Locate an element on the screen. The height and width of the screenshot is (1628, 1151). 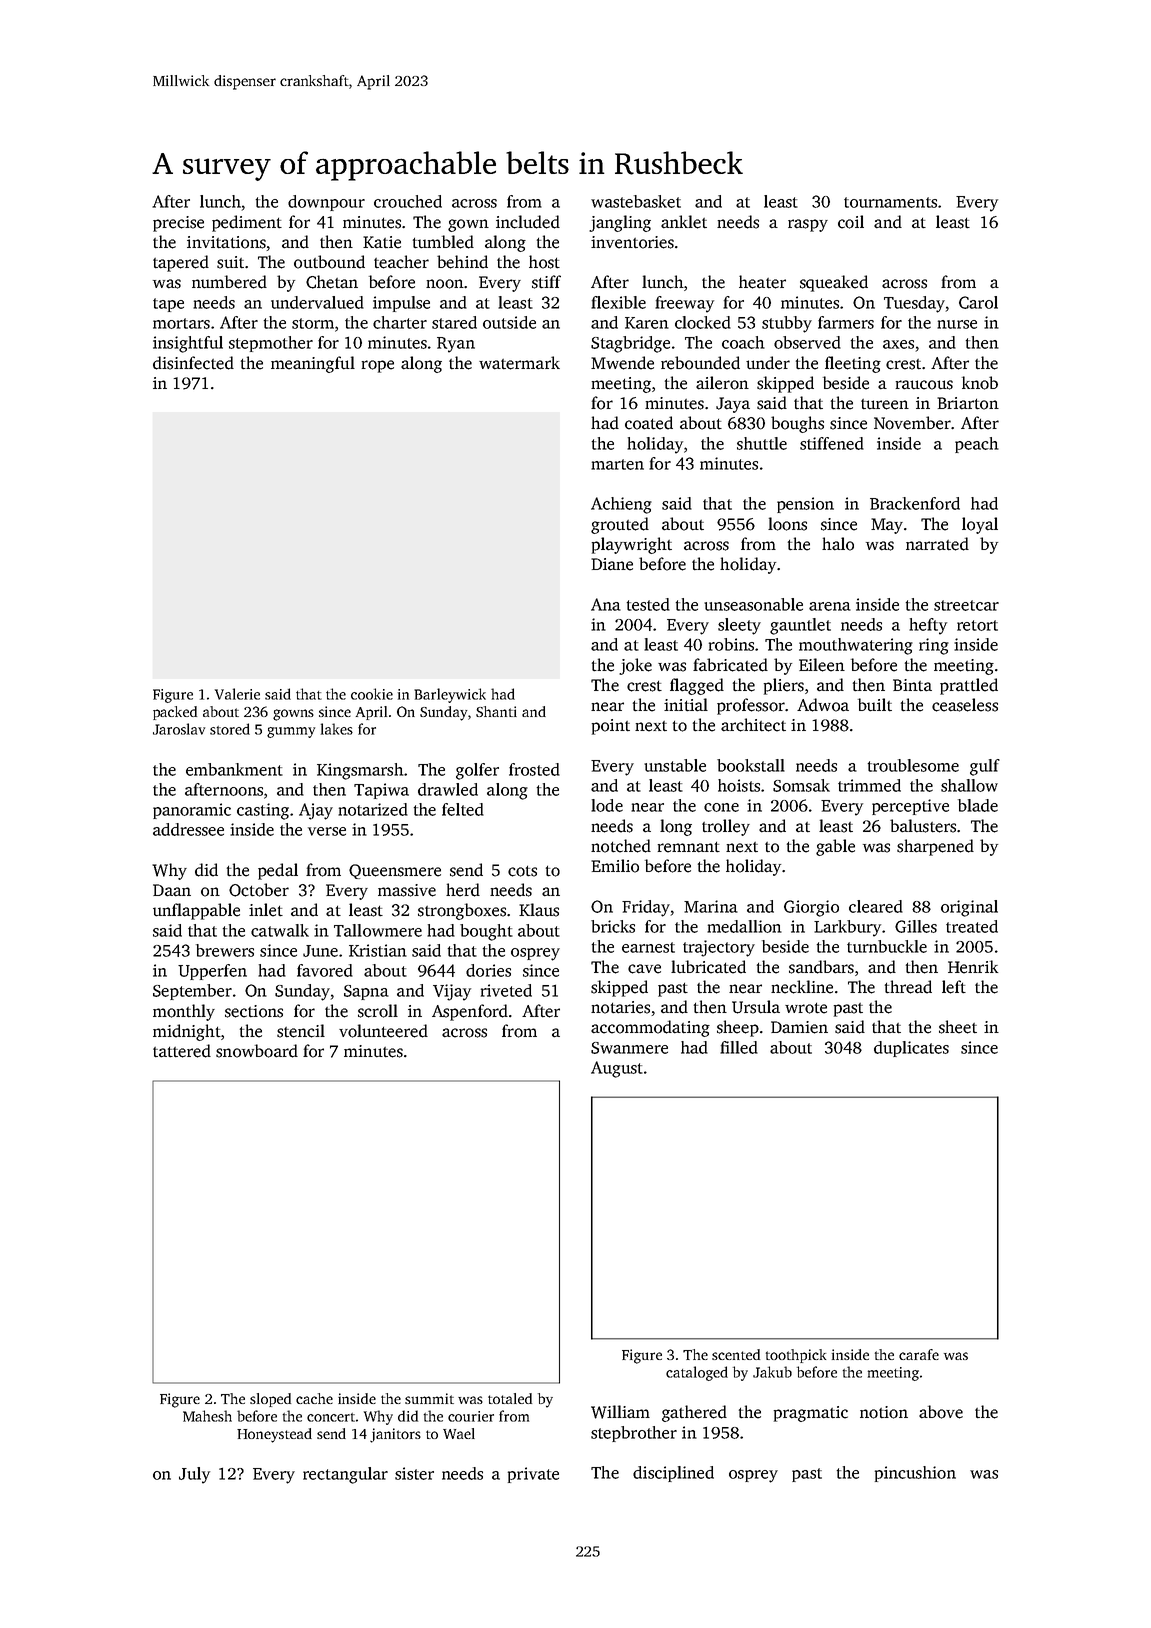
crouched is located at coordinates (408, 201).
